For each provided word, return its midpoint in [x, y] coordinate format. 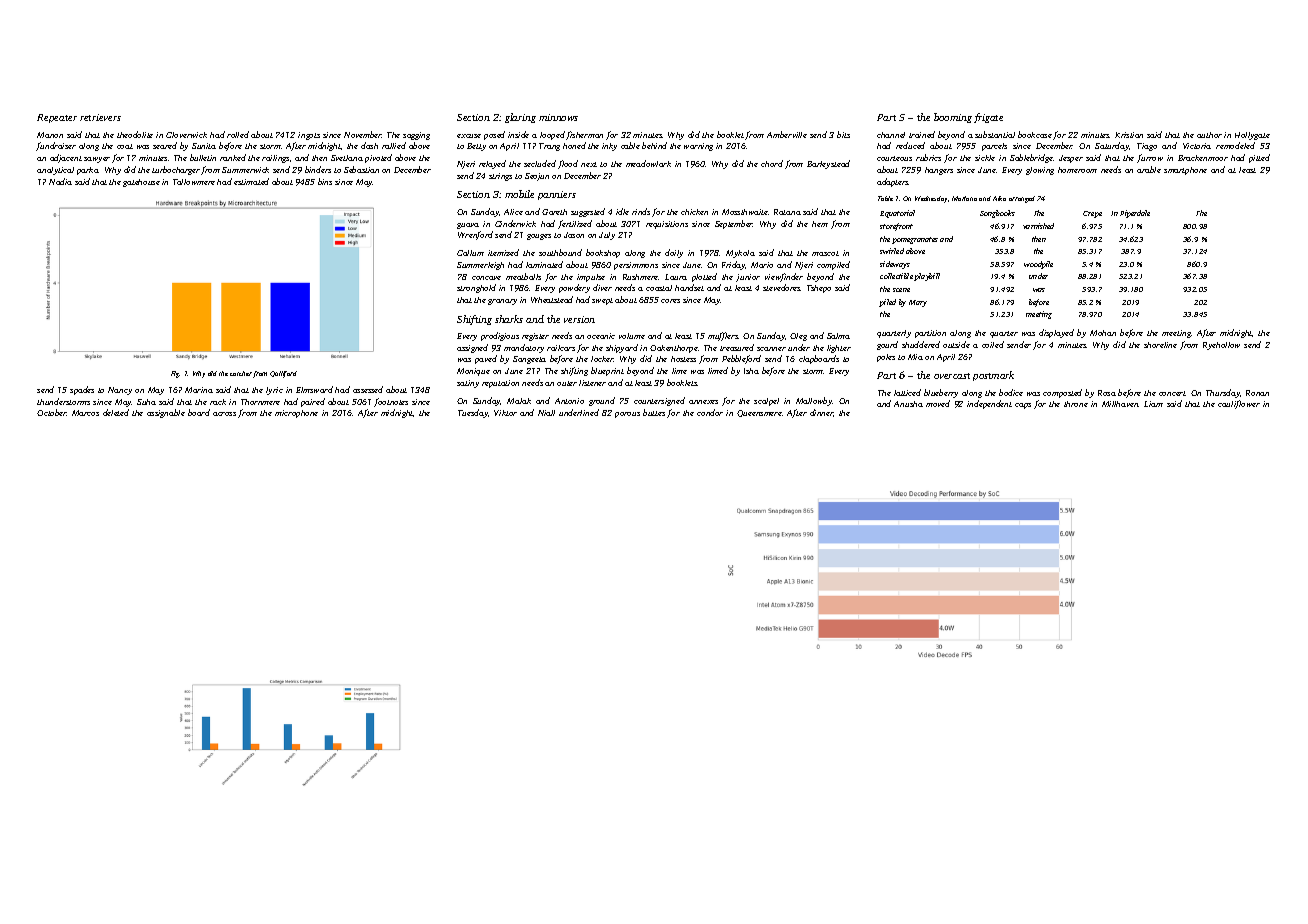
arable [1149, 169]
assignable [166, 413]
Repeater [57, 118]
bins [325, 181]
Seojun [537, 177]
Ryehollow [1221, 346]
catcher [241, 373]
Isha [751, 371]
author [1209, 135]
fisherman [584, 135]
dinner [821, 412]
